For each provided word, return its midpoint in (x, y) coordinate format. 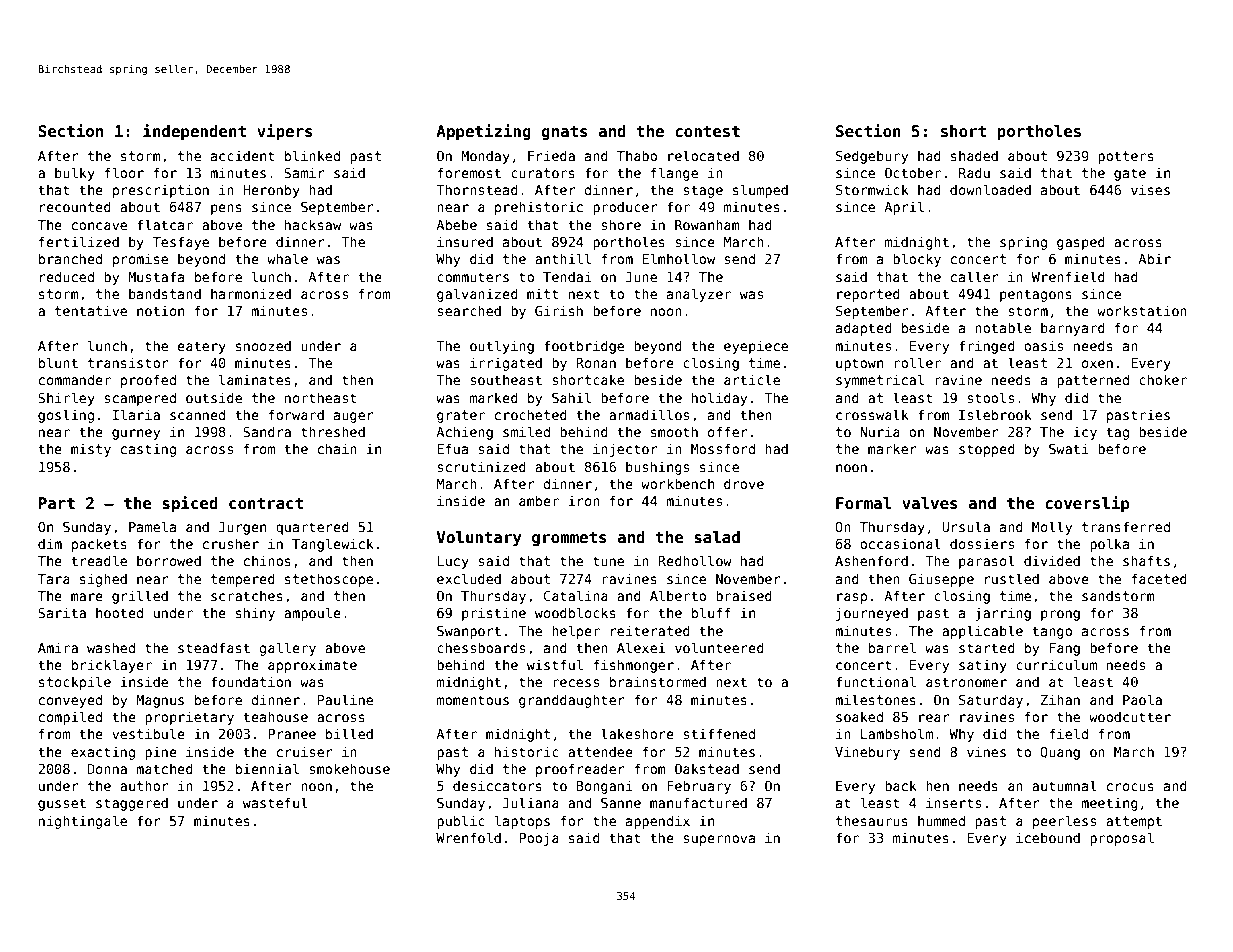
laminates (255, 379)
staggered (132, 804)
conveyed (70, 701)
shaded (974, 155)
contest (707, 132)
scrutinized (481, 466)
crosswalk (872, 414)
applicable (982, 632)
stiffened (719, 733)
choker (1163, 379)
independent (194, 132)
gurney (136, 434)
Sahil (571, 397)
